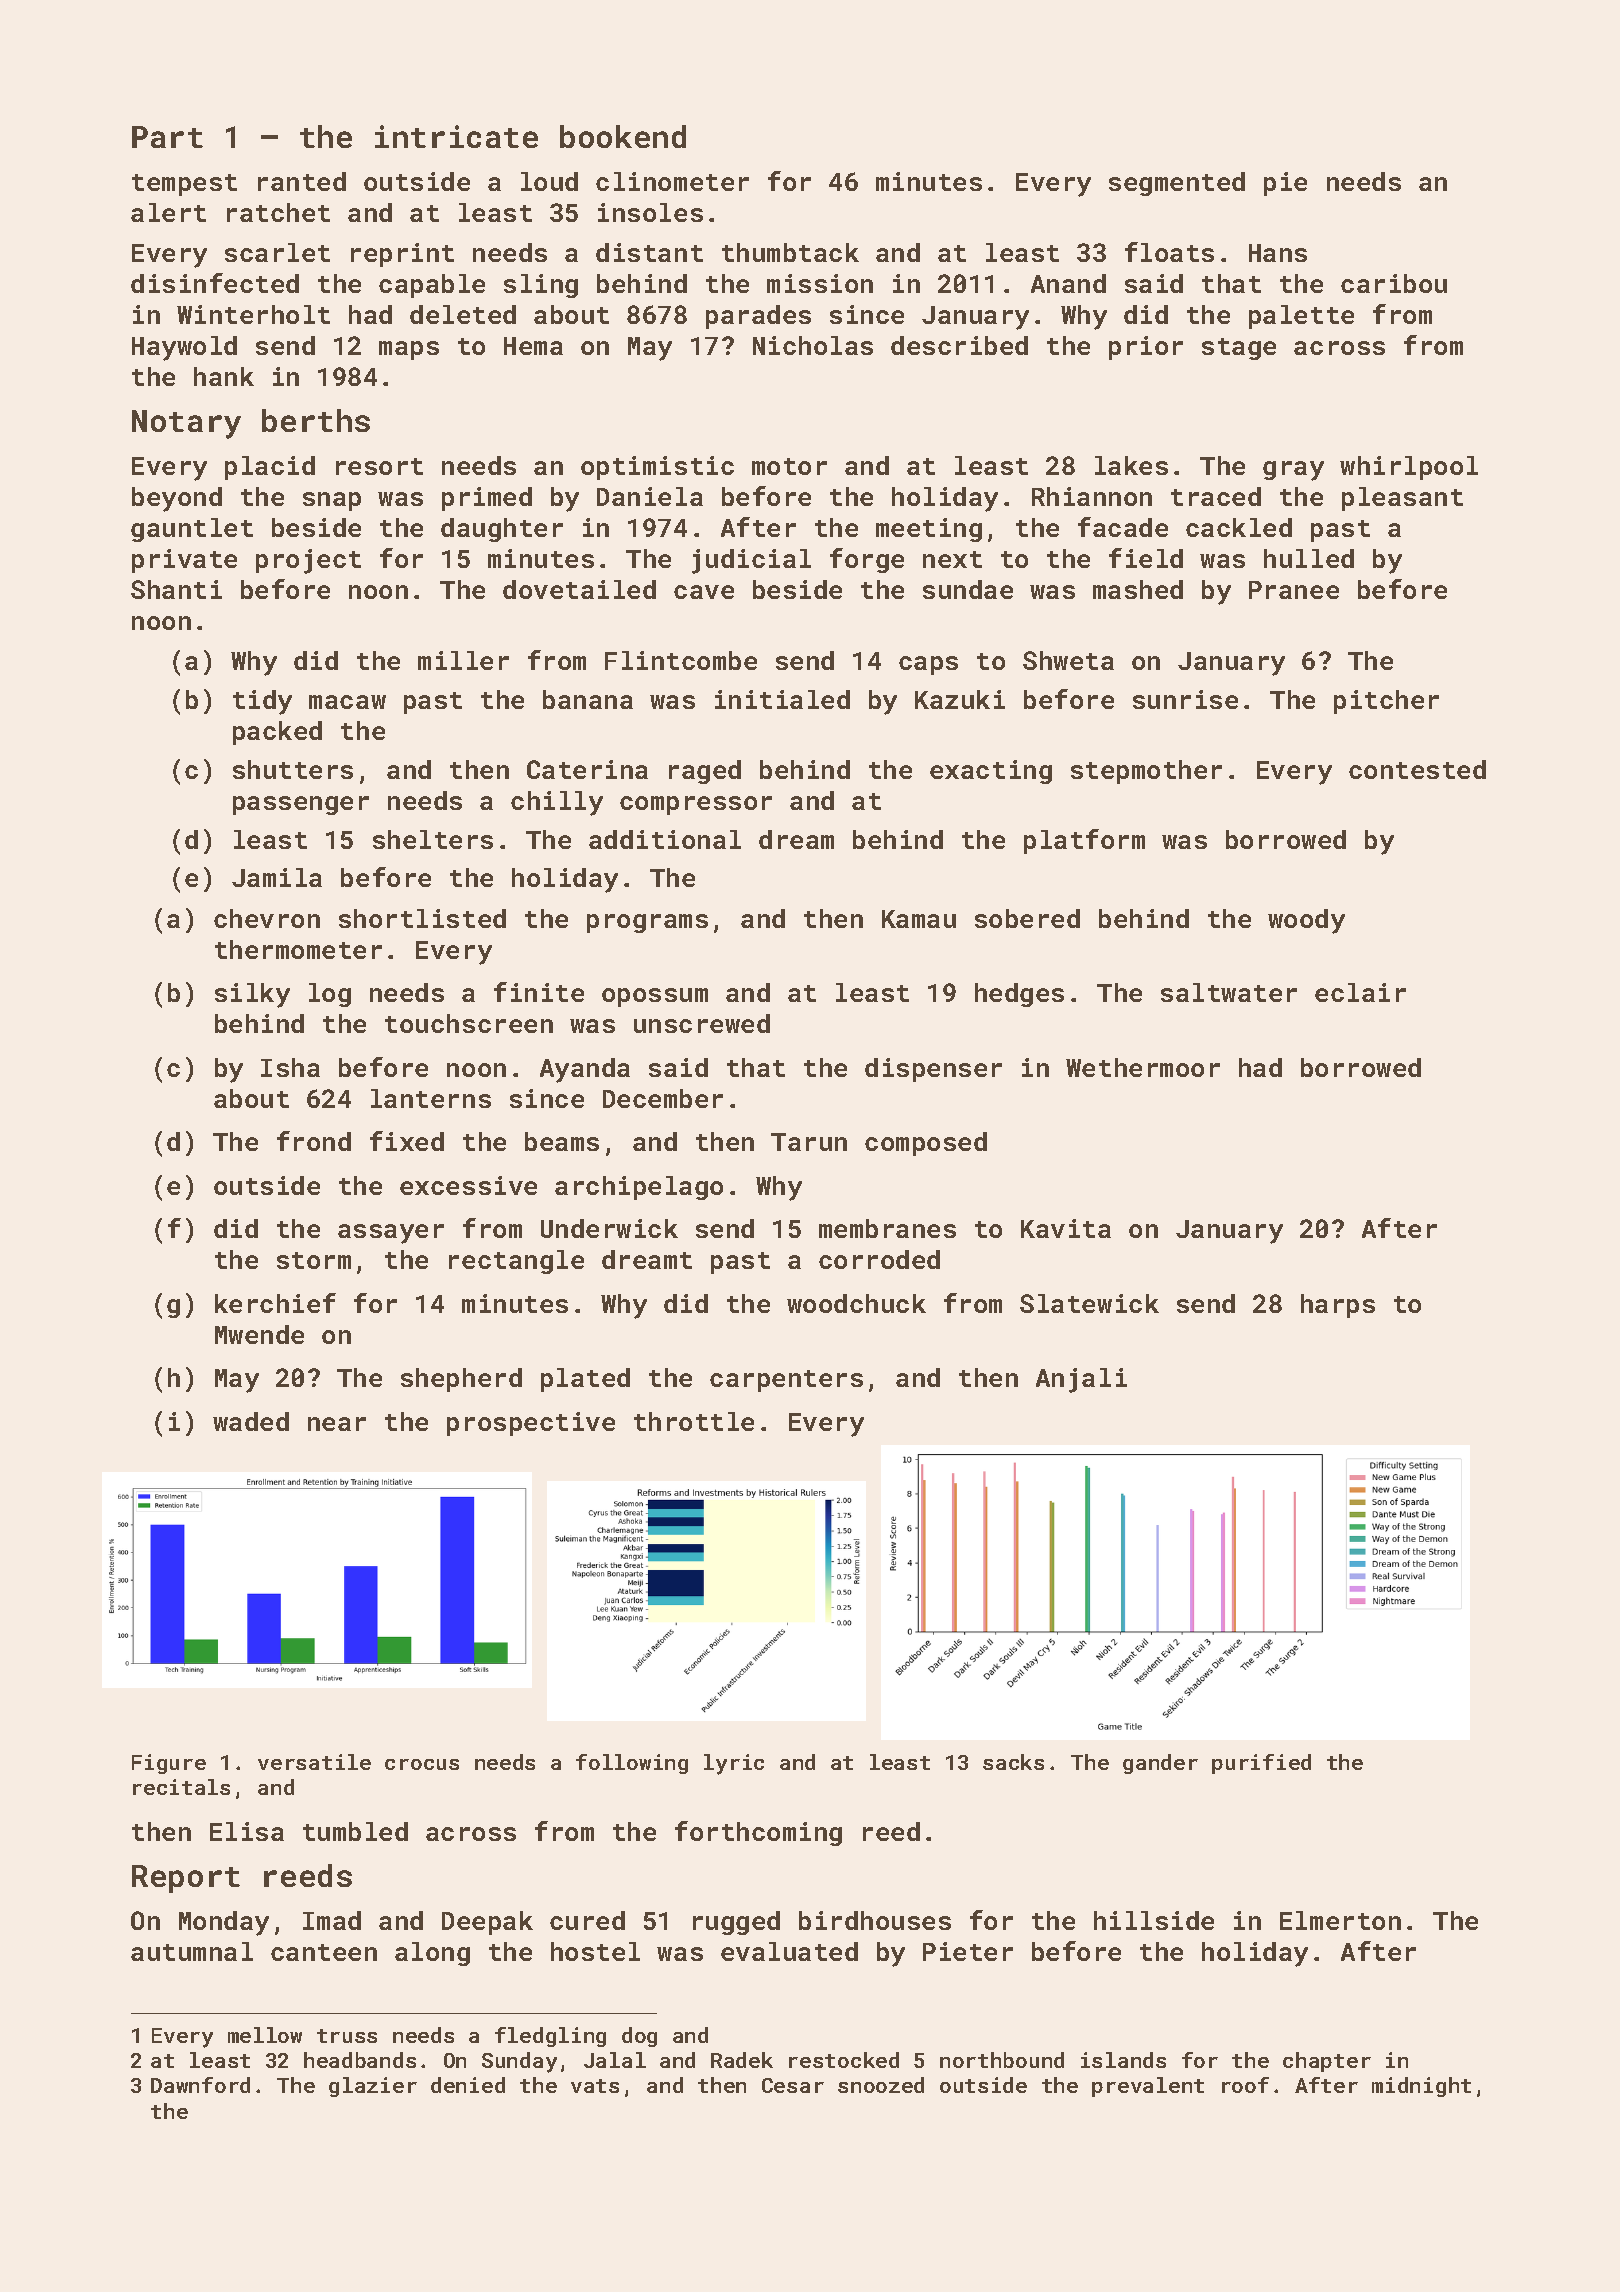  Describe the element at coordinates (1261, 1764) in the screenshot. I see `purified` at that location.
